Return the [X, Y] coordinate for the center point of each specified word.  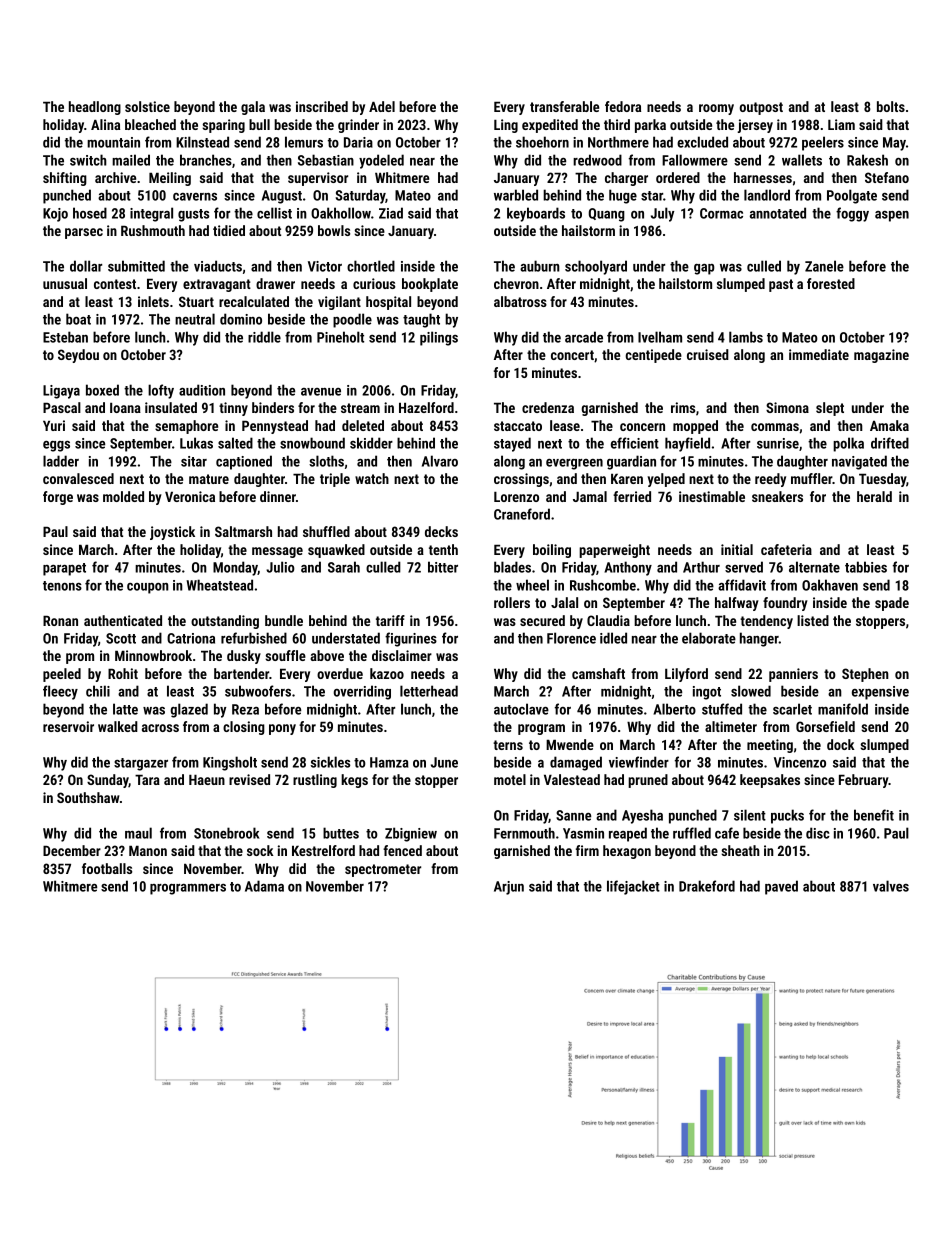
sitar [194, 461]
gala [253, 108]
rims [683, 407]
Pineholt [340, 337]
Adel [382, 106]
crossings [521, 480]
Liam [841, 124]
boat [78, 319]
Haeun [207, 780]
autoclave [521, 709]
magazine [881, 356]
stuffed [722, 709]
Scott [121, 638]
